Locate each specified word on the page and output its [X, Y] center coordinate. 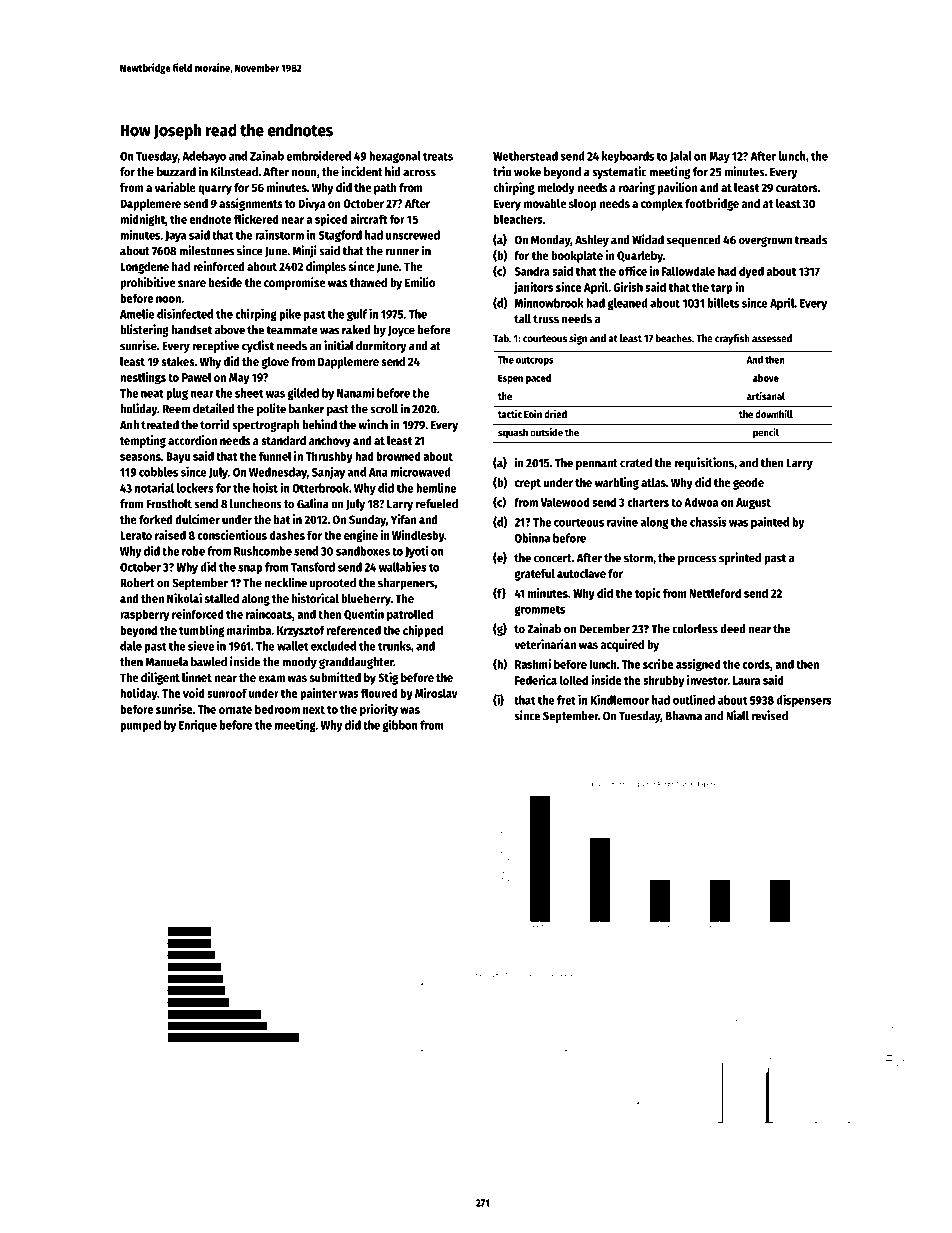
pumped [140, 726]
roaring [637, 188]
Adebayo [204, 157]
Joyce [401, 331]
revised [770, 715]
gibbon [400, 725]
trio [502, 171]
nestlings [143, 378]
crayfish [732, 339]
